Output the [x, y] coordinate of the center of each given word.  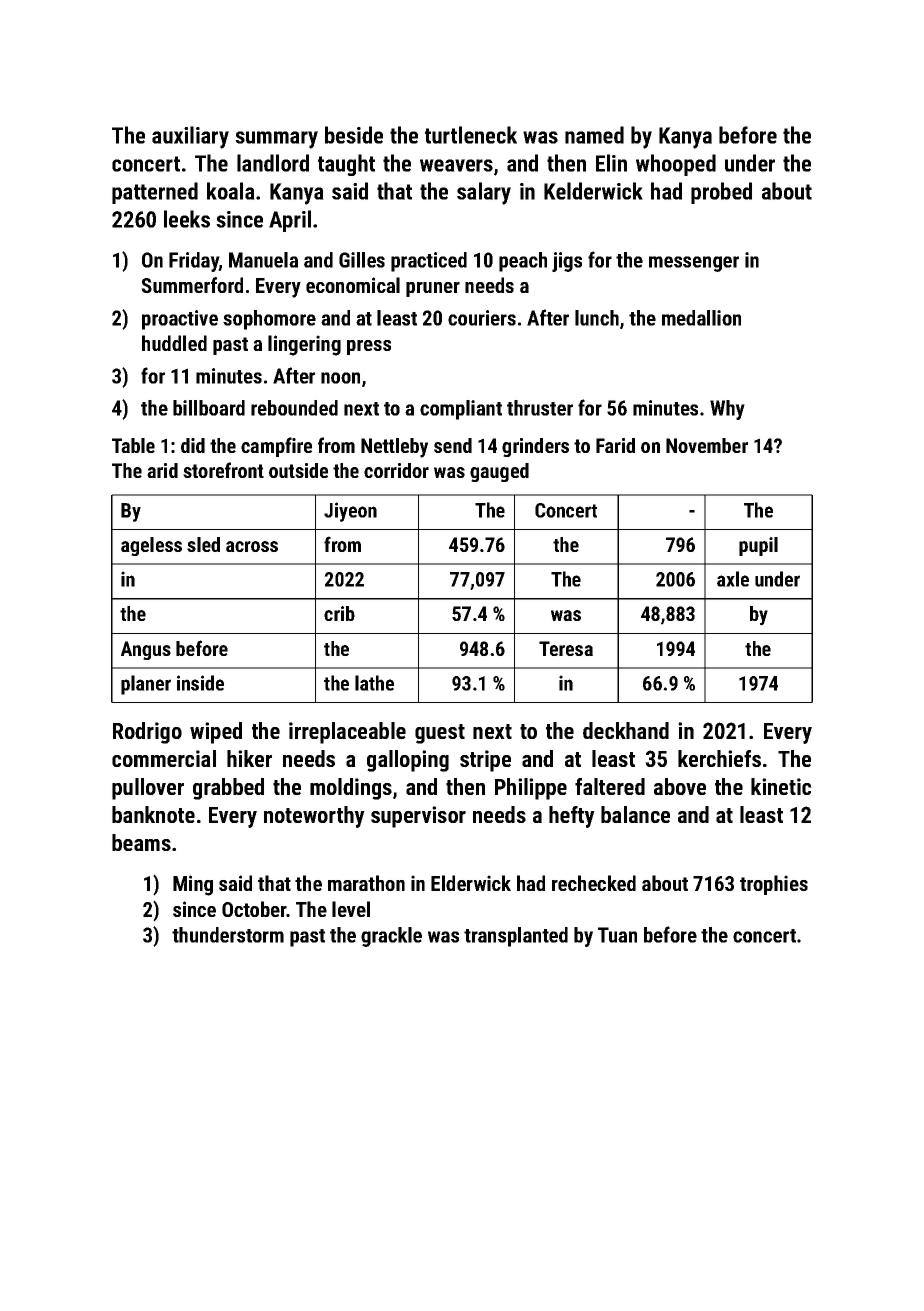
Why [727, 410]
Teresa [566, 648]
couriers [482, 318]
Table [133, 445]
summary [276, 140]
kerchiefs [719, 758]
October [254, 909]
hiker [249, 758]
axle [733, 579]
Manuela [263, 260]
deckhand [626, 730]
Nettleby [394, 448]
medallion [701, 318]
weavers [456, 165]
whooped [676, 165]
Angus [146, 650]
